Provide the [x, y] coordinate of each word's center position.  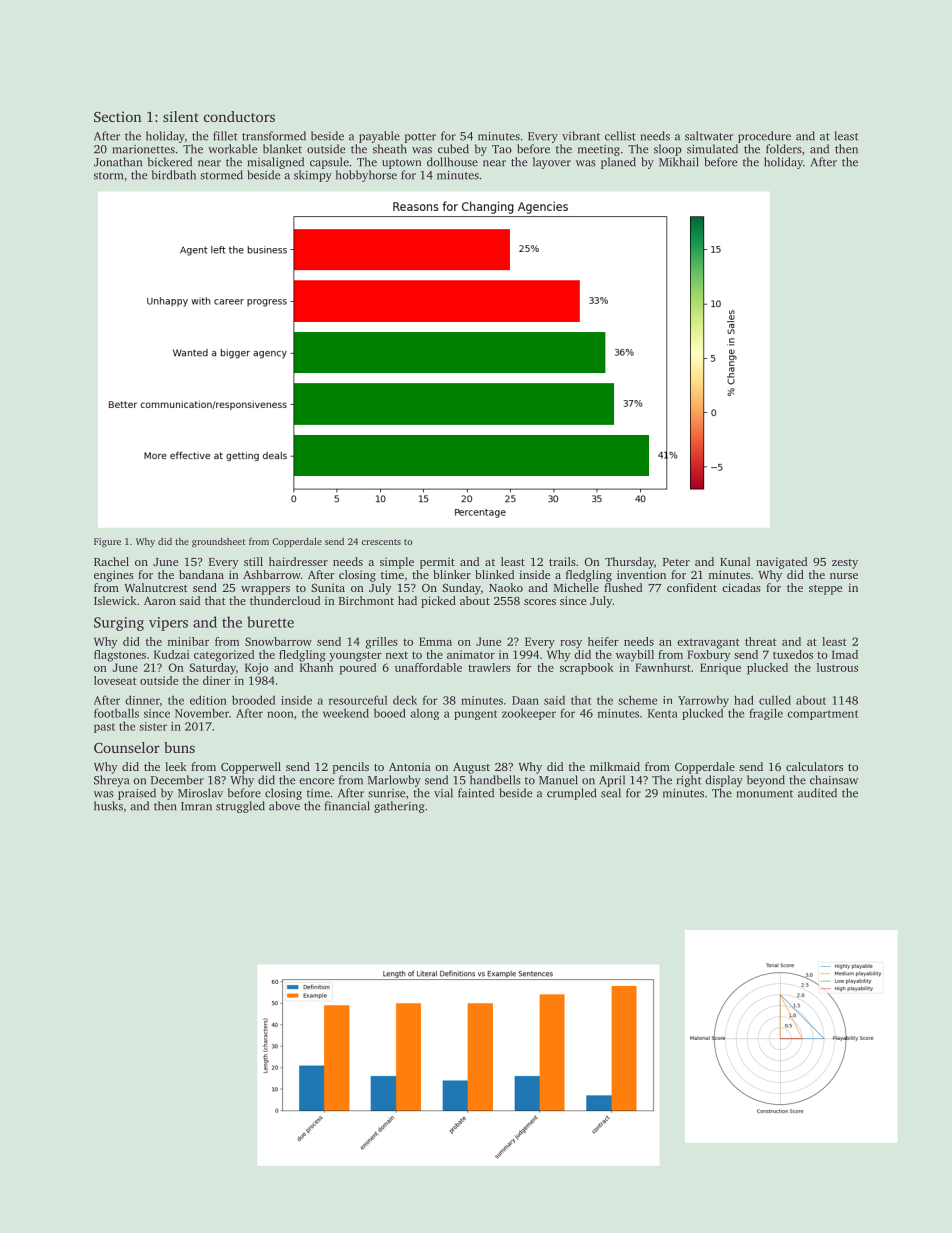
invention [641, 574]
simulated [712, 149]
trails [562, 561]
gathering [399, 807]
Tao [502, 149]
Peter [676, 562]
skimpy [313, 176]
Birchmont [366, 600]
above [284, 806]
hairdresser [298, 561]
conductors [239, 116]
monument [765, 794]
